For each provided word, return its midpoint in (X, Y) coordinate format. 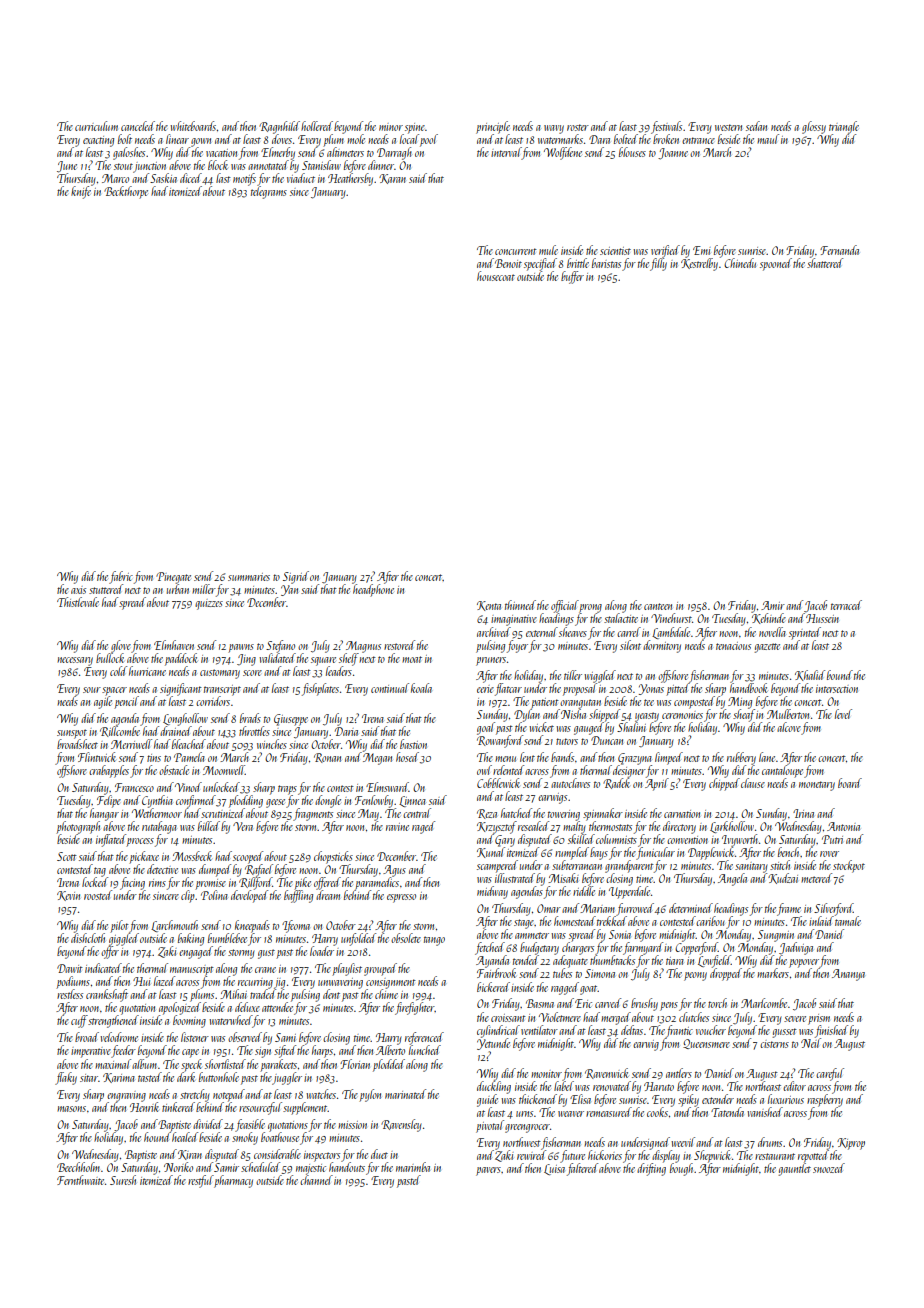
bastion (413, 744)
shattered (825, 263)
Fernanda (839, 250)
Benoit (508, 263)
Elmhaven (174, 645)
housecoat (496, 276)
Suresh (123, 1180)
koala (421, 688)
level (843, 714)
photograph (78, 827)
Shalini (631, 727)
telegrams (269, 192)
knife (81, 192)
